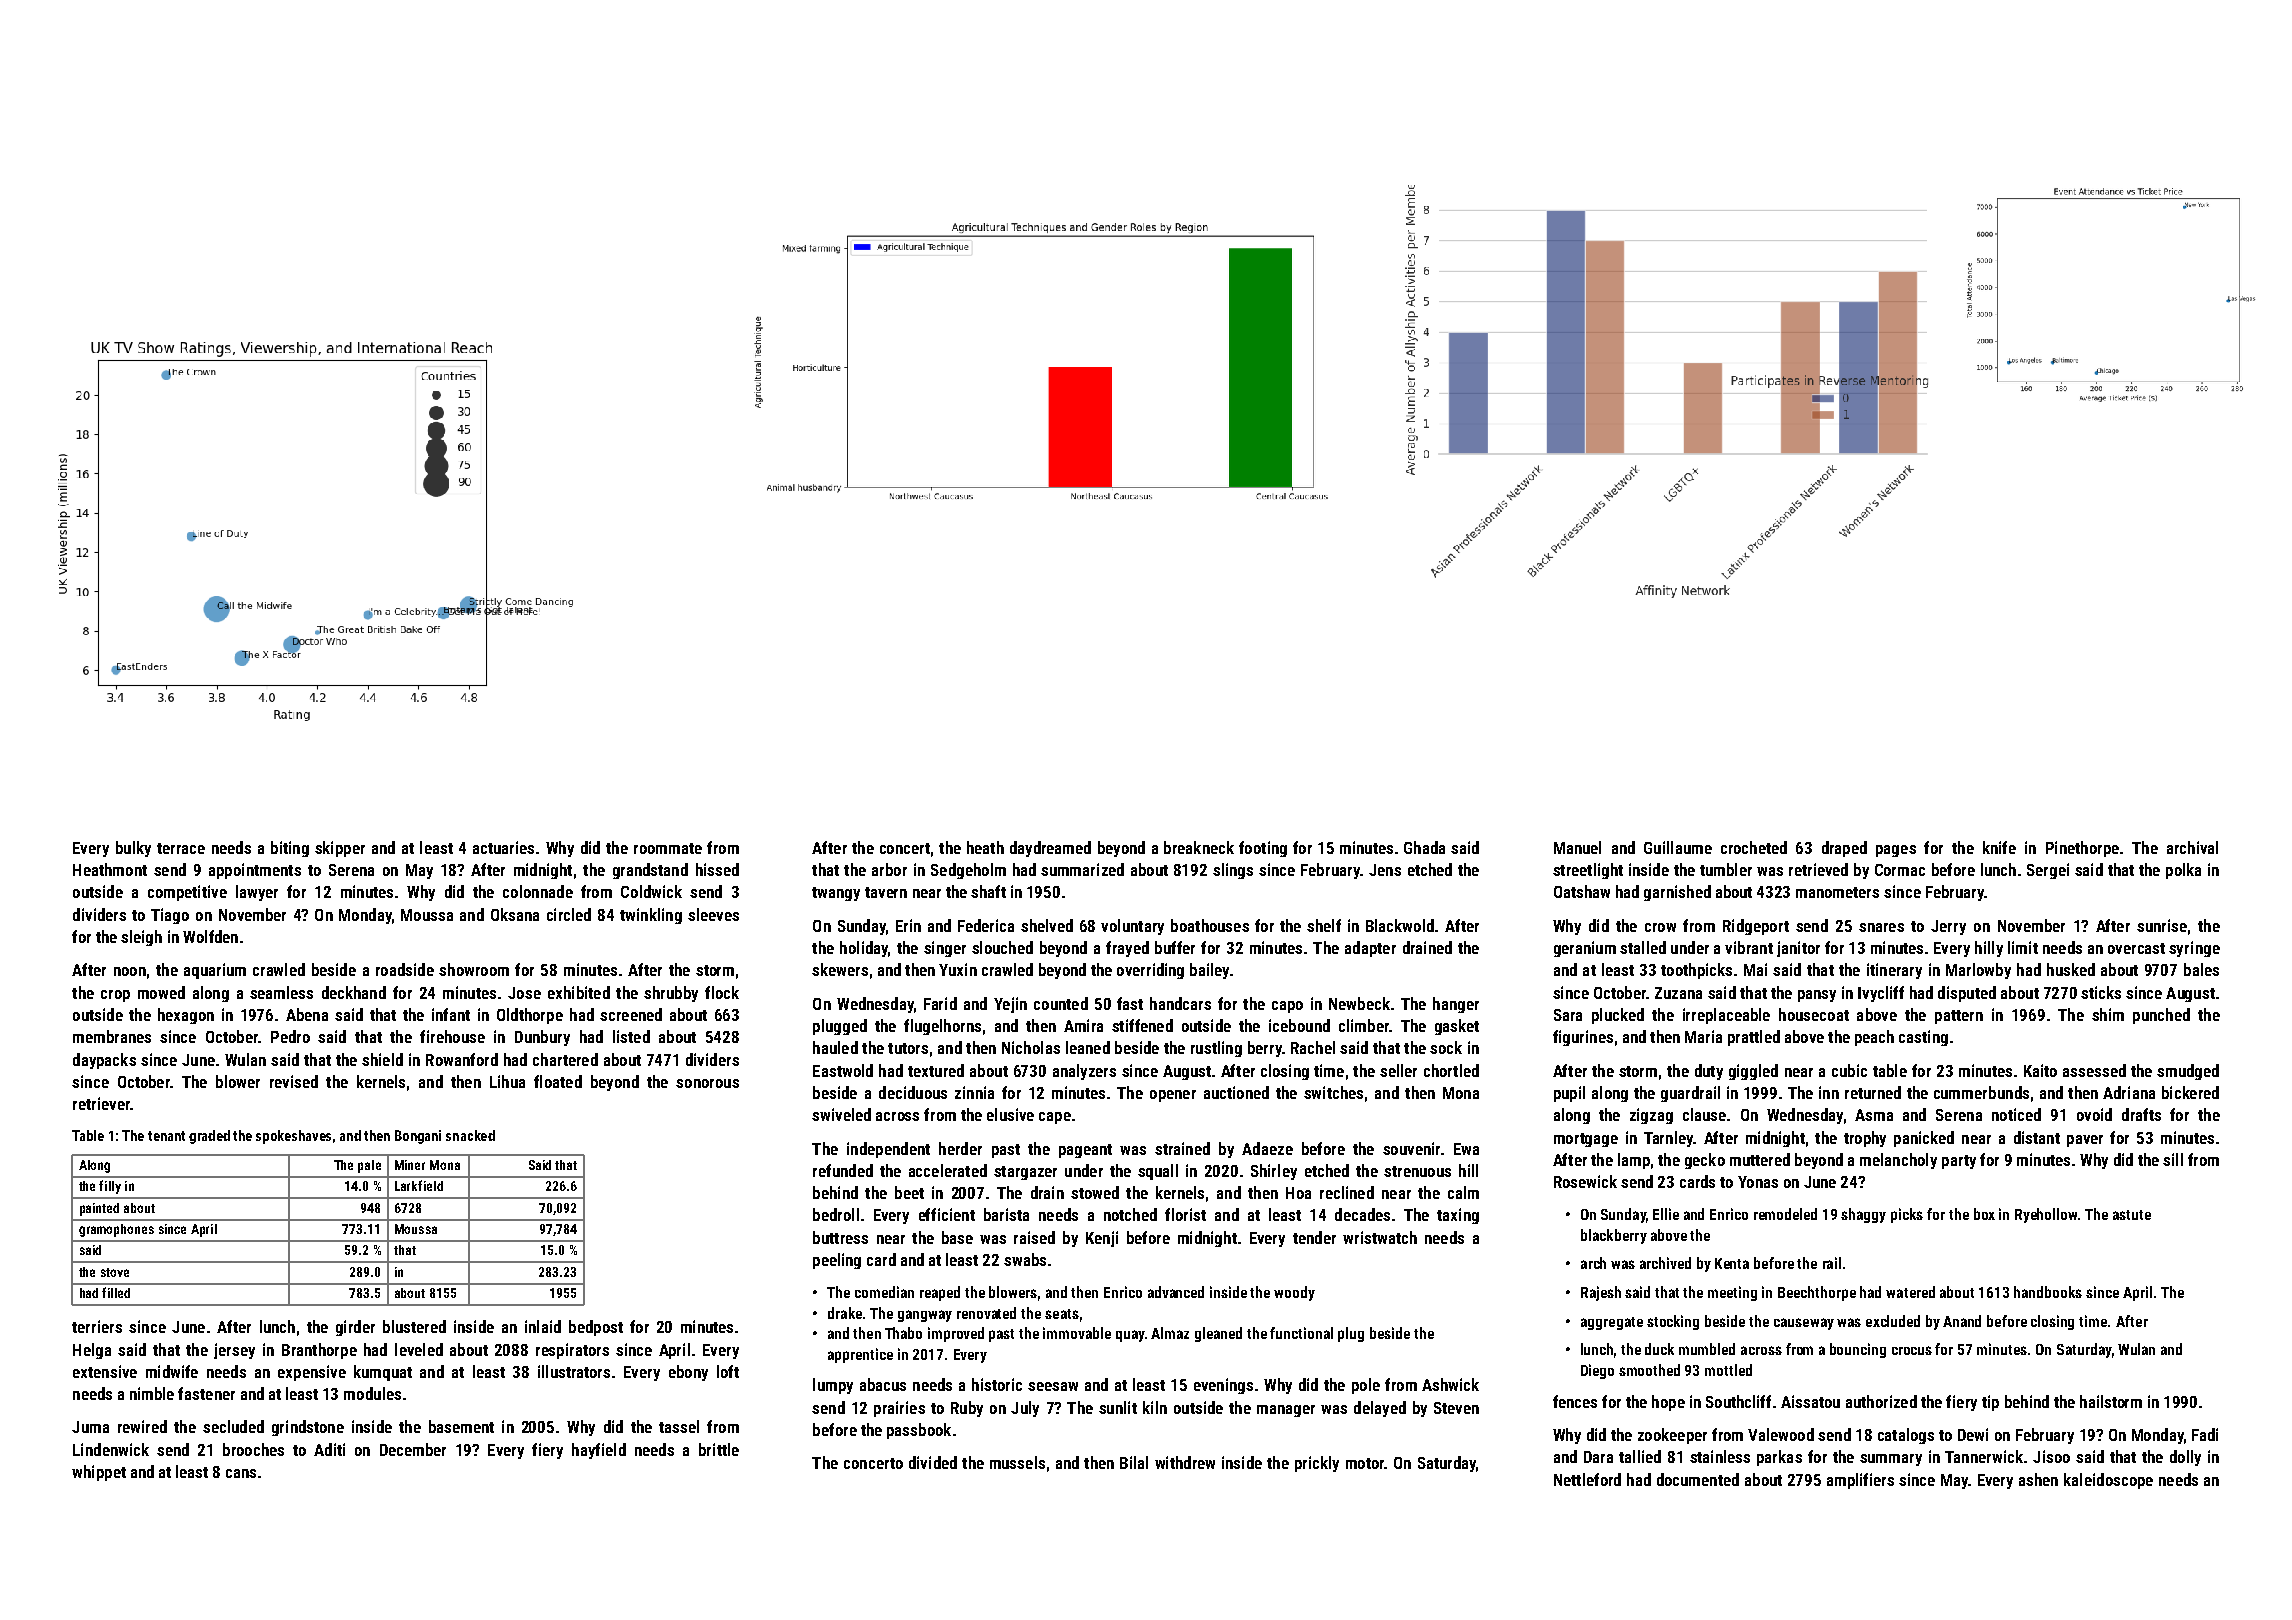 Image resolution: width=2292 pixels, height=1620 pixels. Describe the element at coordinates (596, 1328) in the screenshot. I see `bedpost` at that location.
